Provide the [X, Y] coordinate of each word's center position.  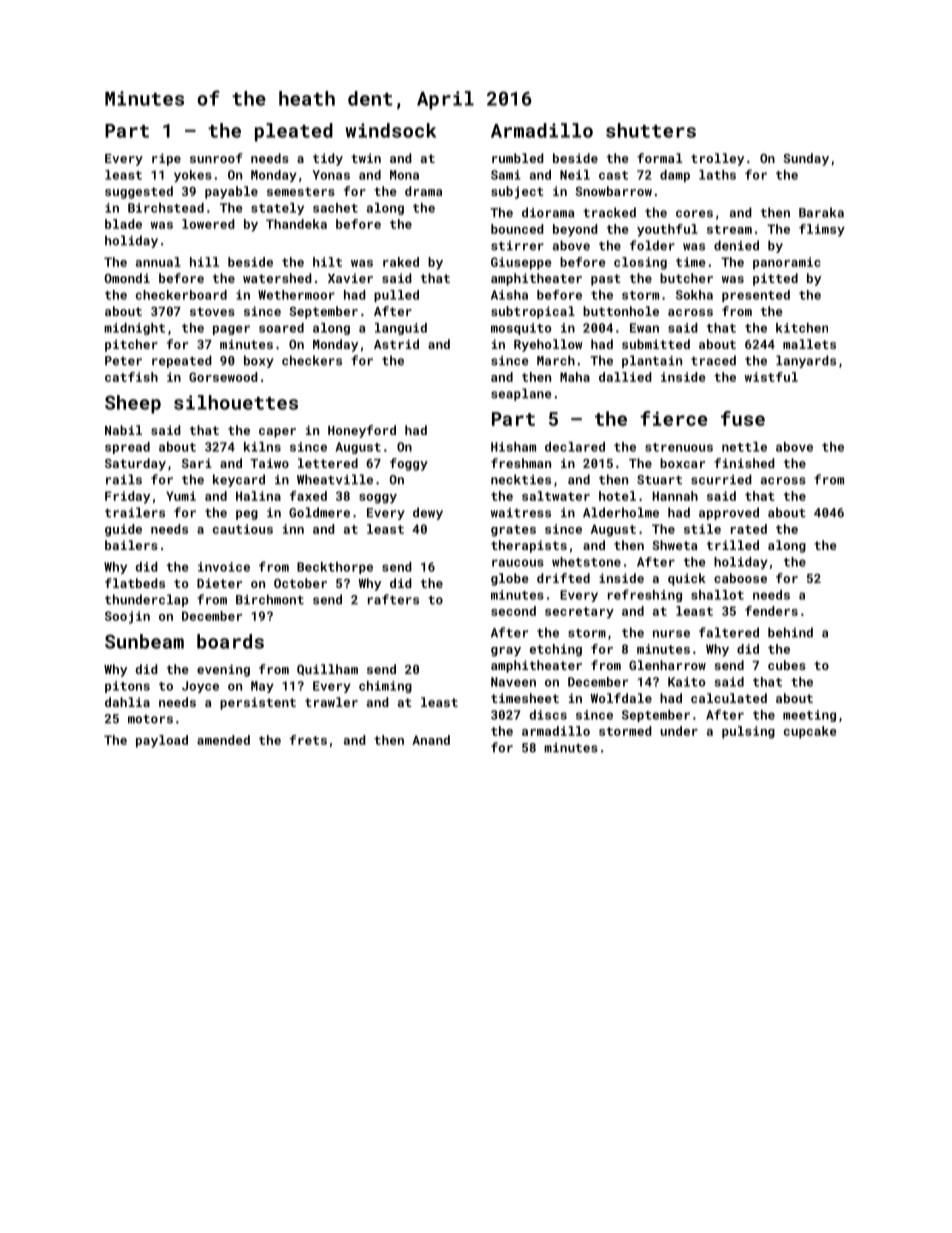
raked [401, 262]
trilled [733, 545]
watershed [277, 278]
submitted [656, 344]
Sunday [806, 159]
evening [223, 670]
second [513, 611]
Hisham [513, 447]
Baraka [821, 212]
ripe [166, 159]
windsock [390, 130]
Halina [258, 496]
